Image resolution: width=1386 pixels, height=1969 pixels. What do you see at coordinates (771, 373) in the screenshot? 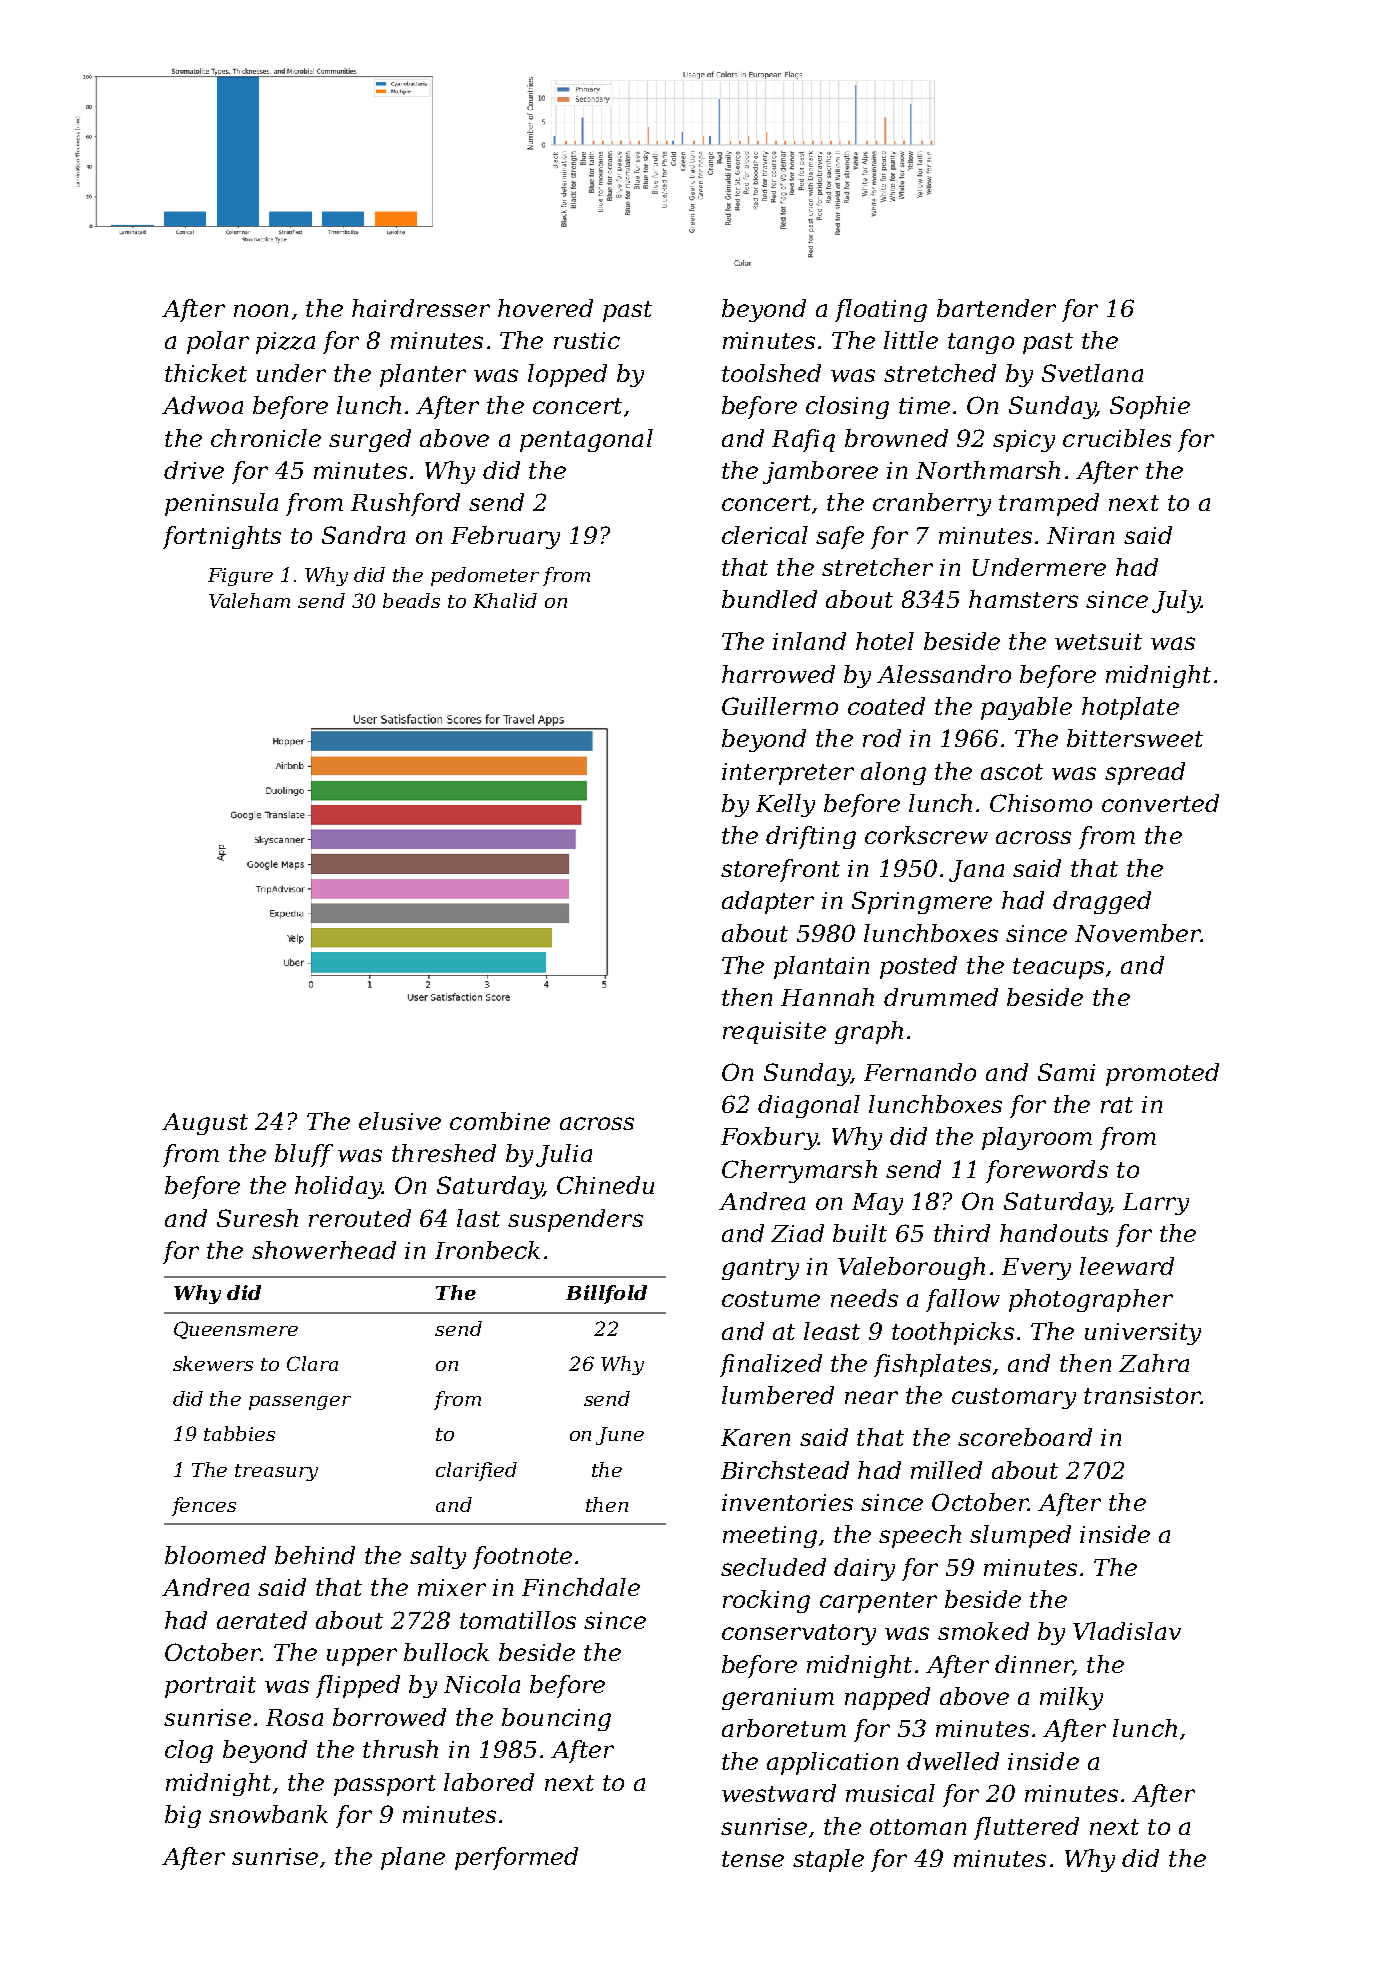
I see `toolshed` at bounding box center [771, 373].
